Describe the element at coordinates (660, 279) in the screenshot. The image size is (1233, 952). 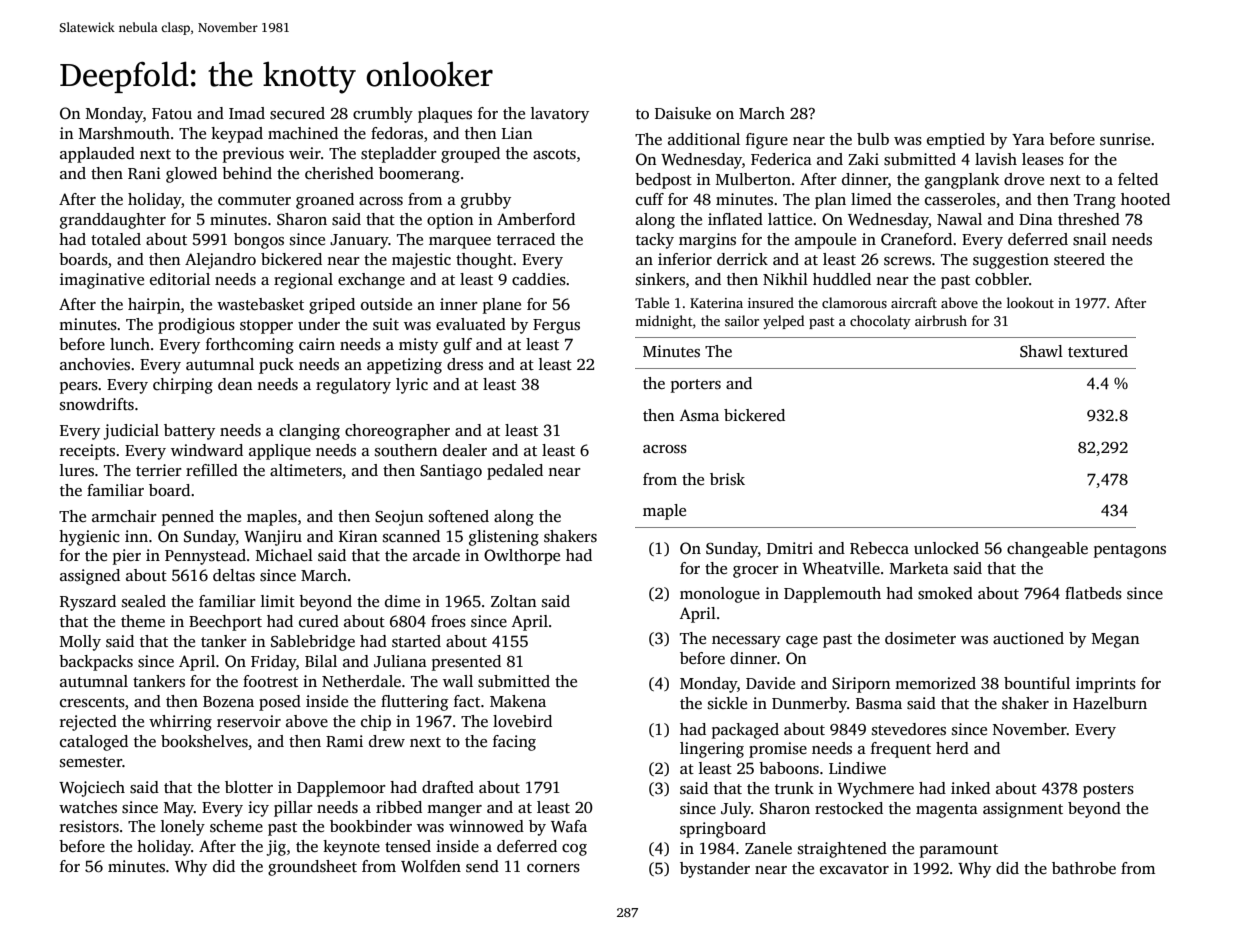
I see `sinkers` at that location.
